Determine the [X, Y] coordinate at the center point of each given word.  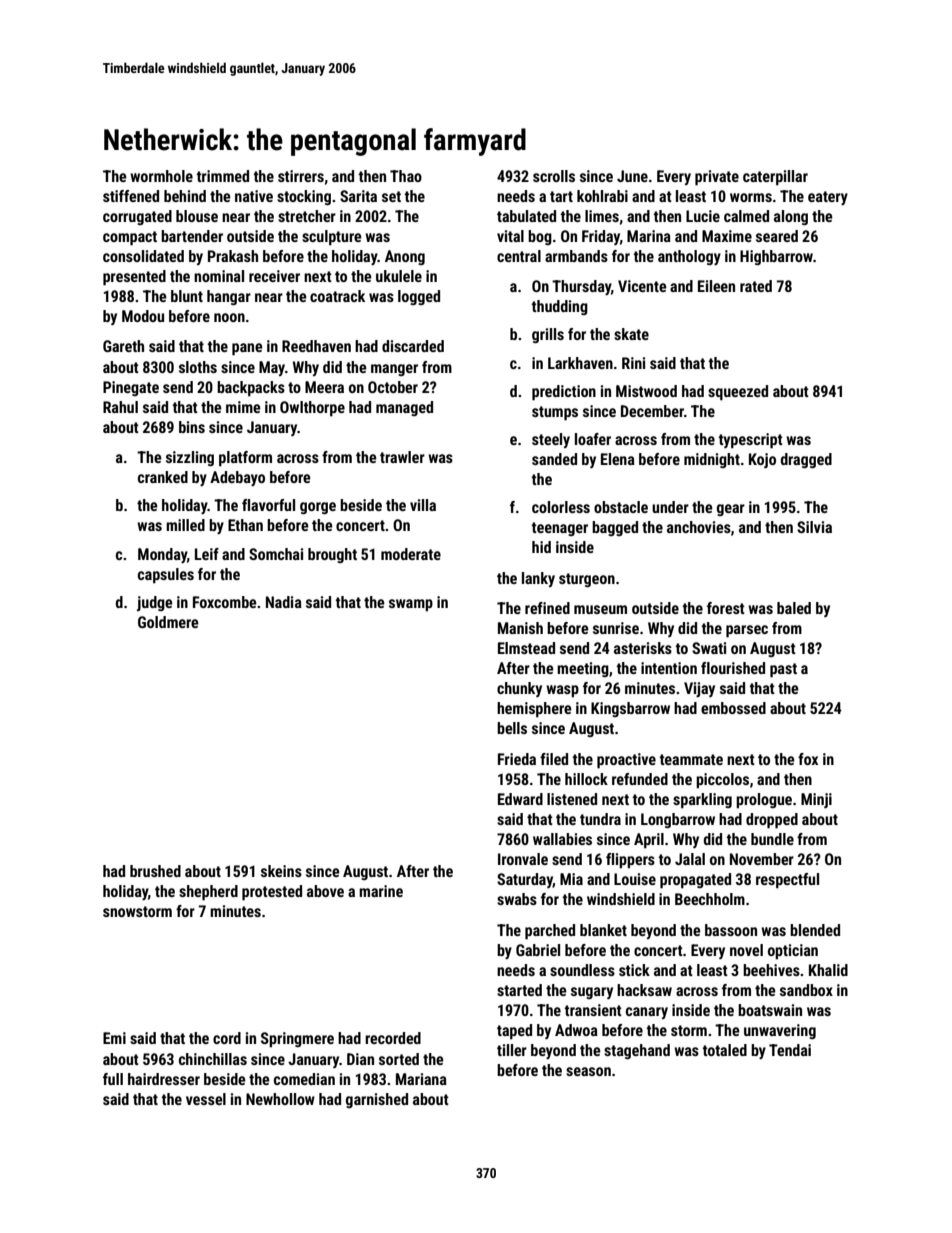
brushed [155, 871]
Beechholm [710, 899]
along [791, 217]
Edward [520, 799]
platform [245, 459]
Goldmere [168, 622]
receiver [274, 276]
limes [602, 216]
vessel [206, 1099]
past [783, 670]
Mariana [421, 1079]
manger [394, 370]
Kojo [762, 460]
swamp [411, 605]
